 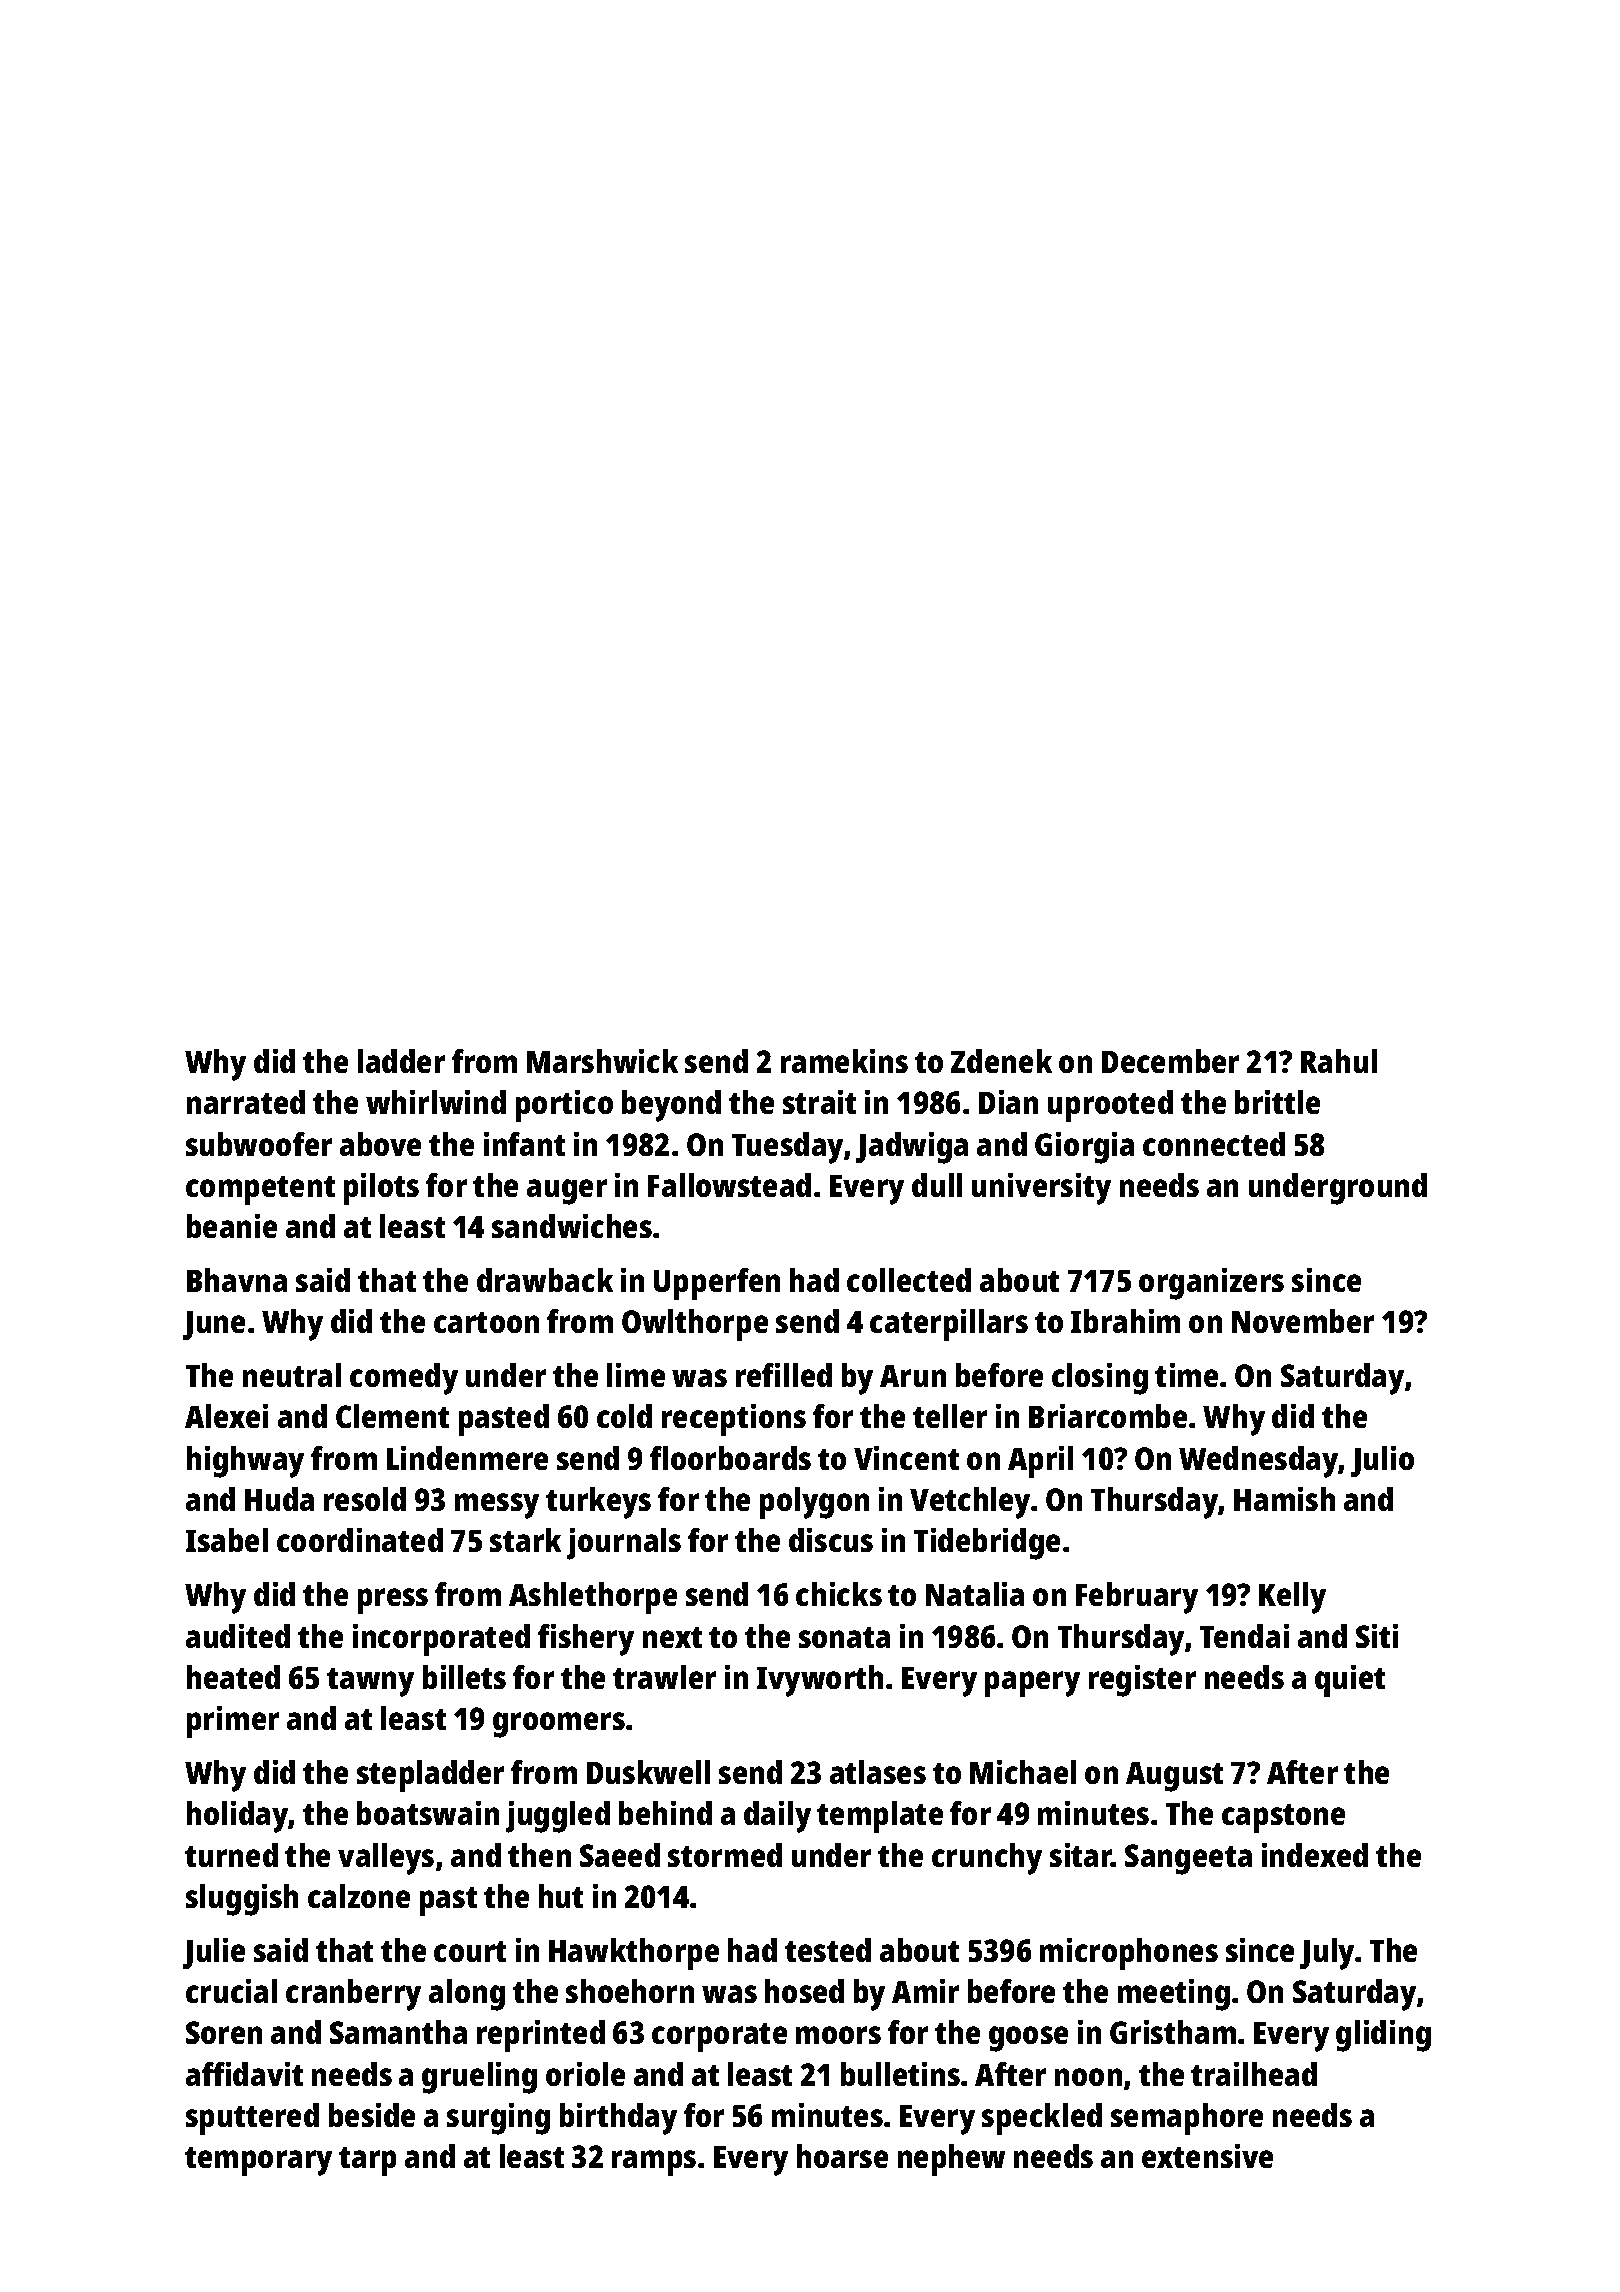 What do you see at coordinates (654, 2163) in the screenshot?
I see `ramps` at bounding box center [654, 2163].
